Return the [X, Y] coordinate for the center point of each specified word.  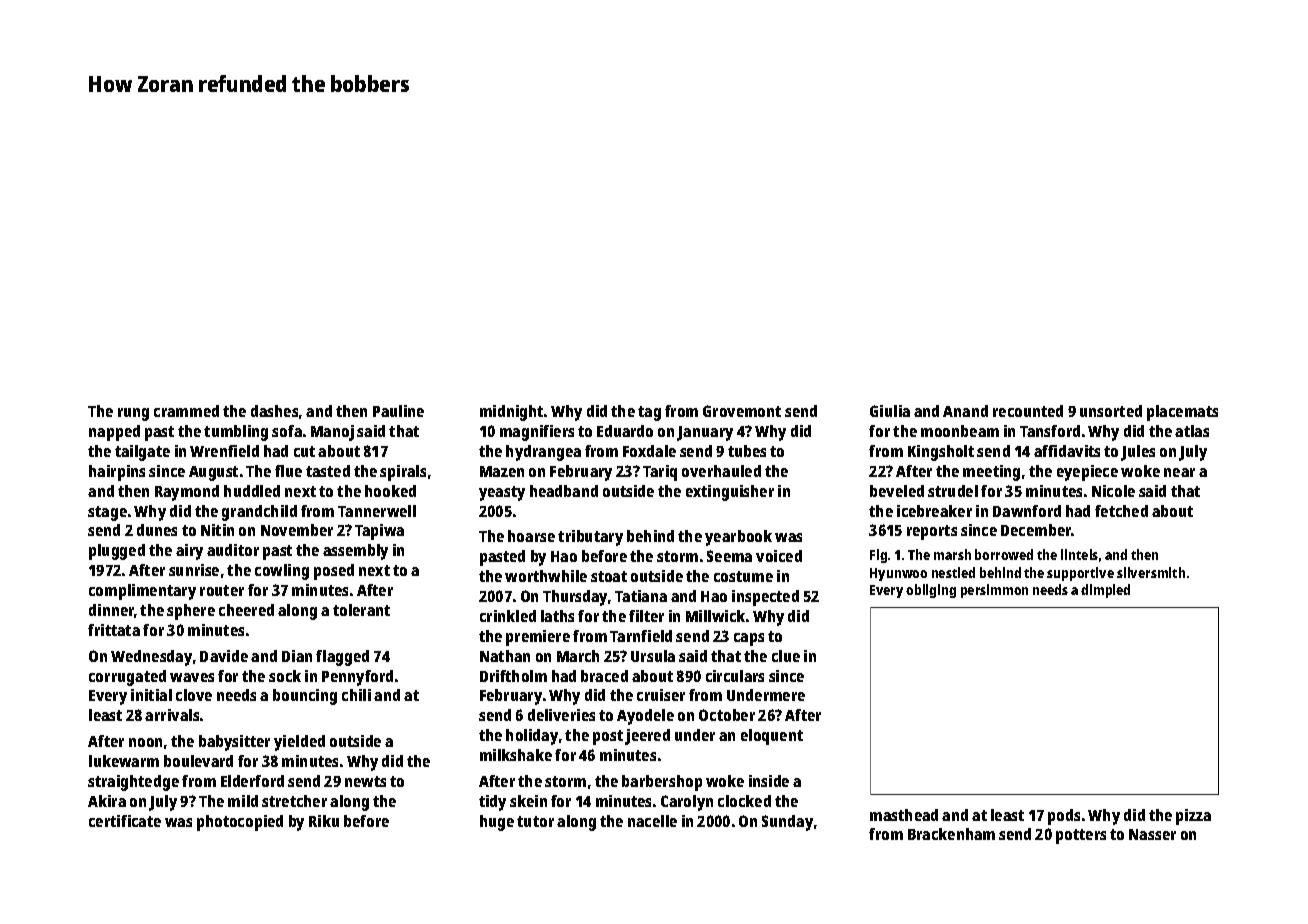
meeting [991, 473]
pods [1064, 817]
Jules [1138, 453]
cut [304, 451]
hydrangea [543, 453]
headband [564, 491]
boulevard [198, 761]
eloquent [772, 737]
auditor [233, 550]
